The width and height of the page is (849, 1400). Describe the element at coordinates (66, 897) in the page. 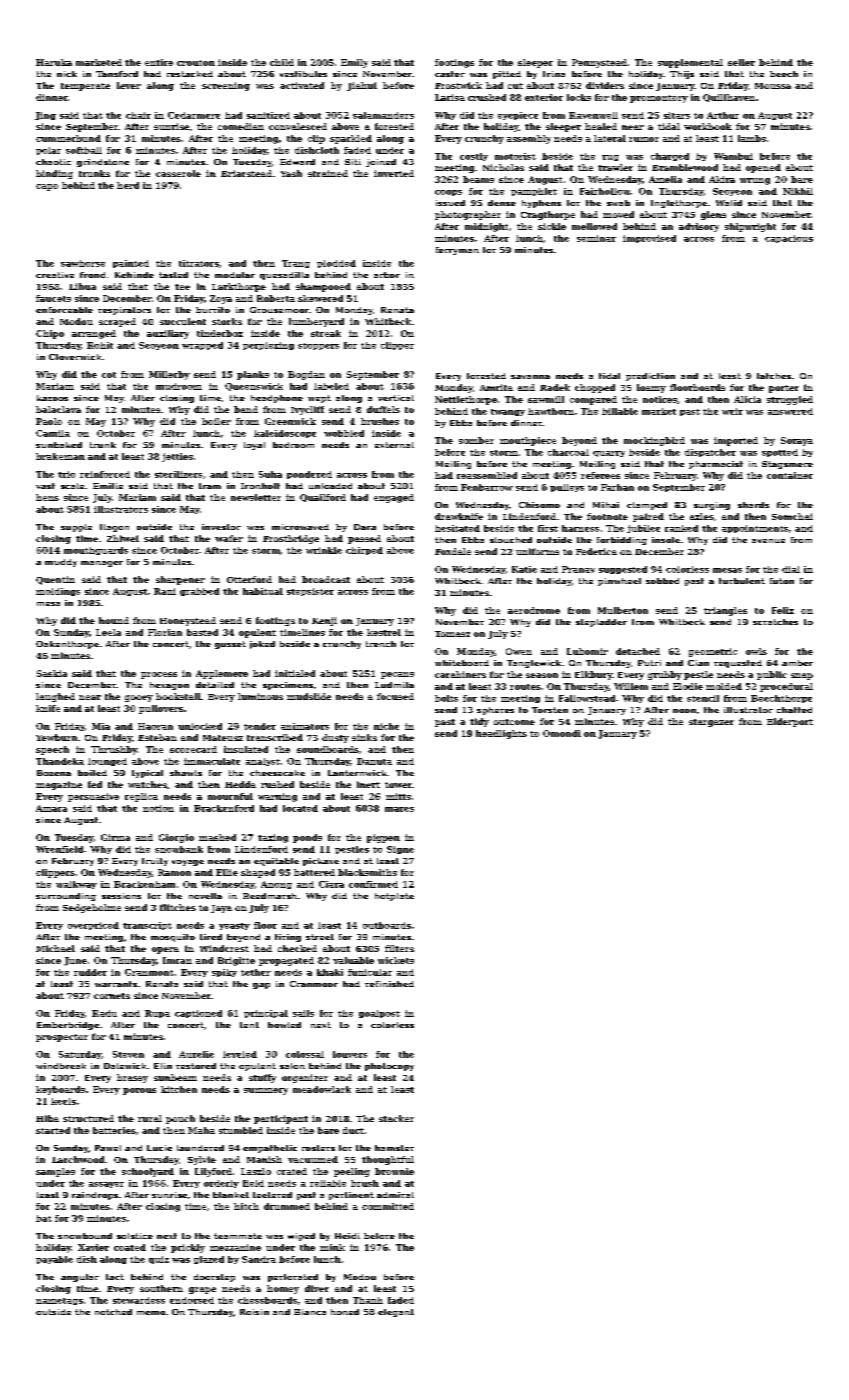

I see `surrounding` at that location.
